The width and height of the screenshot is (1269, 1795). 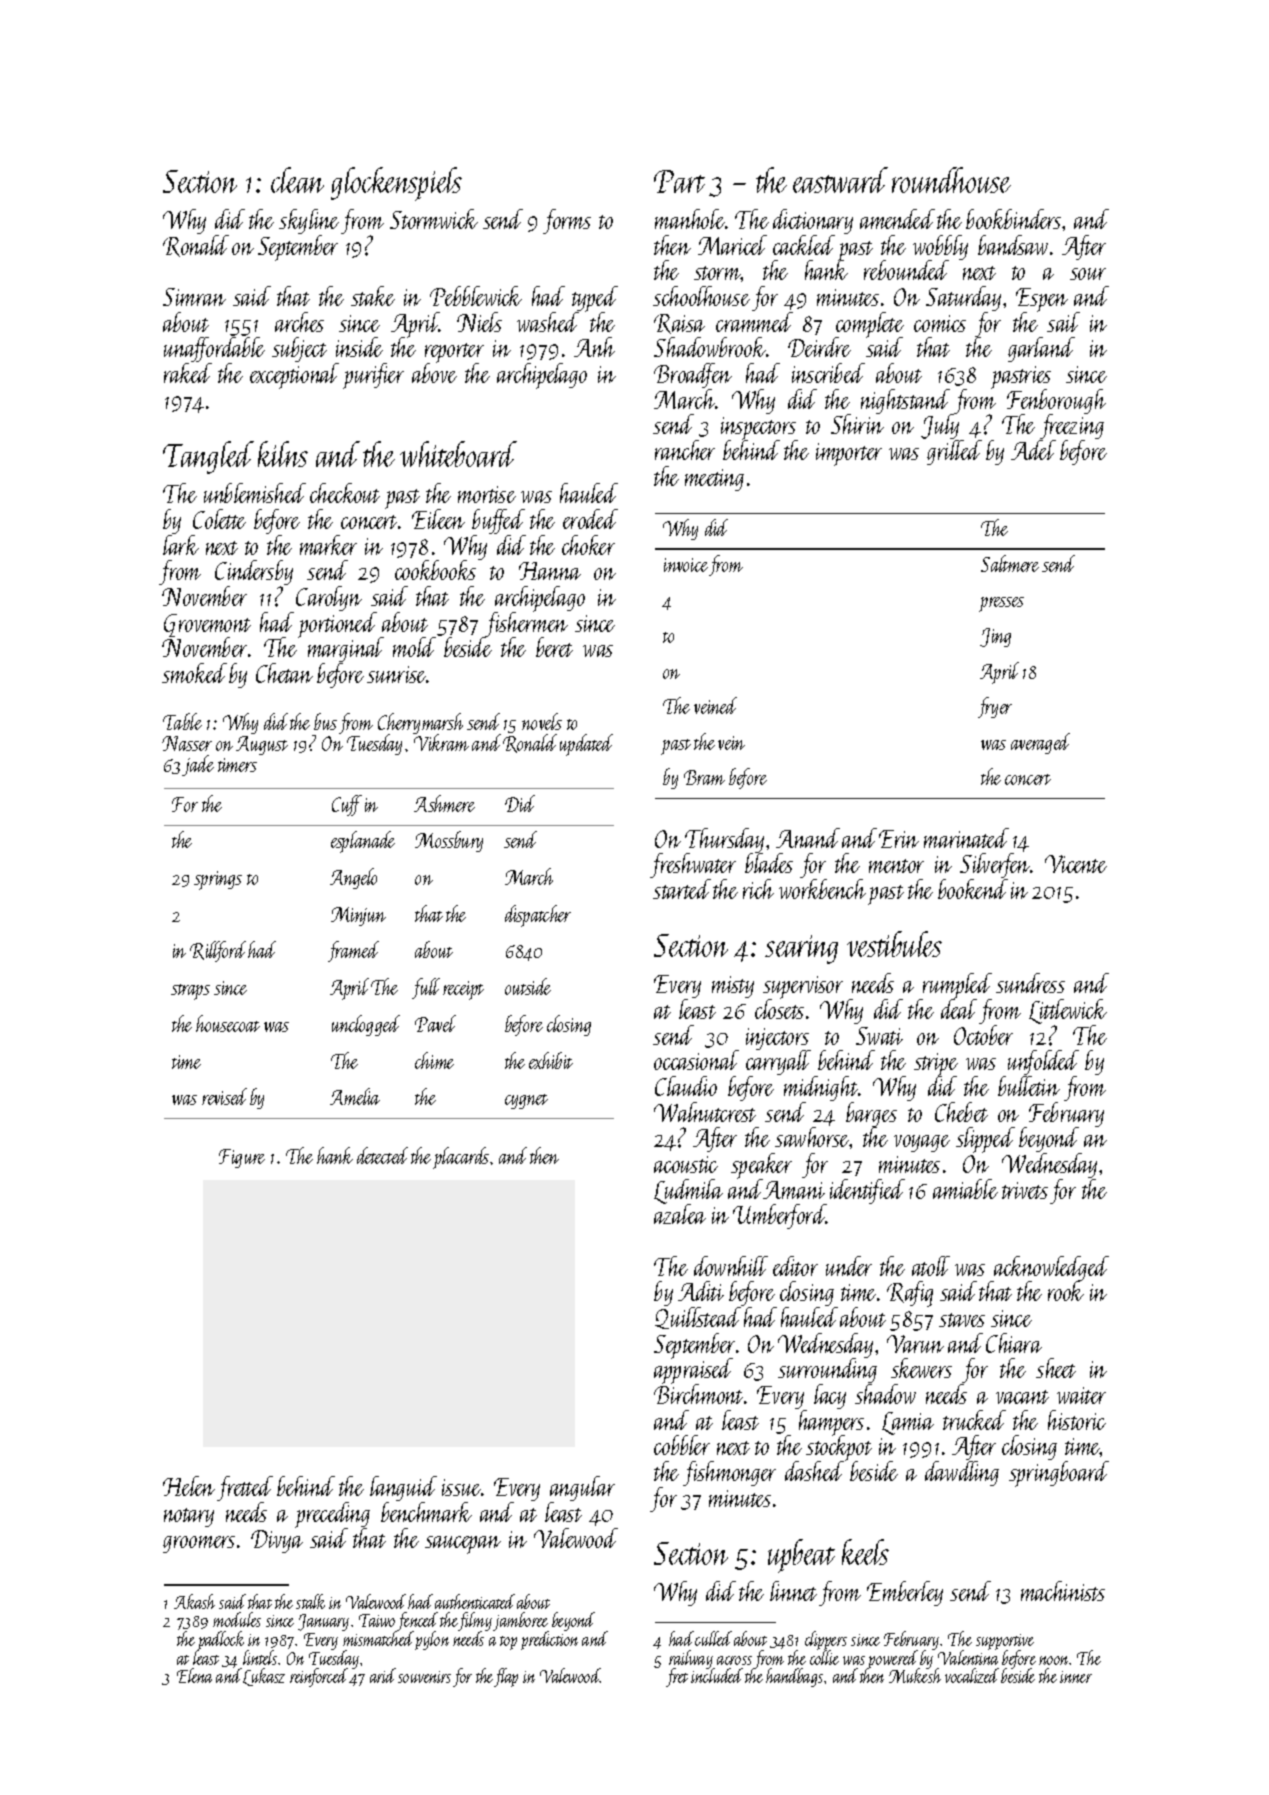 What do you see at coordinates (951, 180) in the screenshot?
I see `roundhouse` at bounding box center [951, 180].
